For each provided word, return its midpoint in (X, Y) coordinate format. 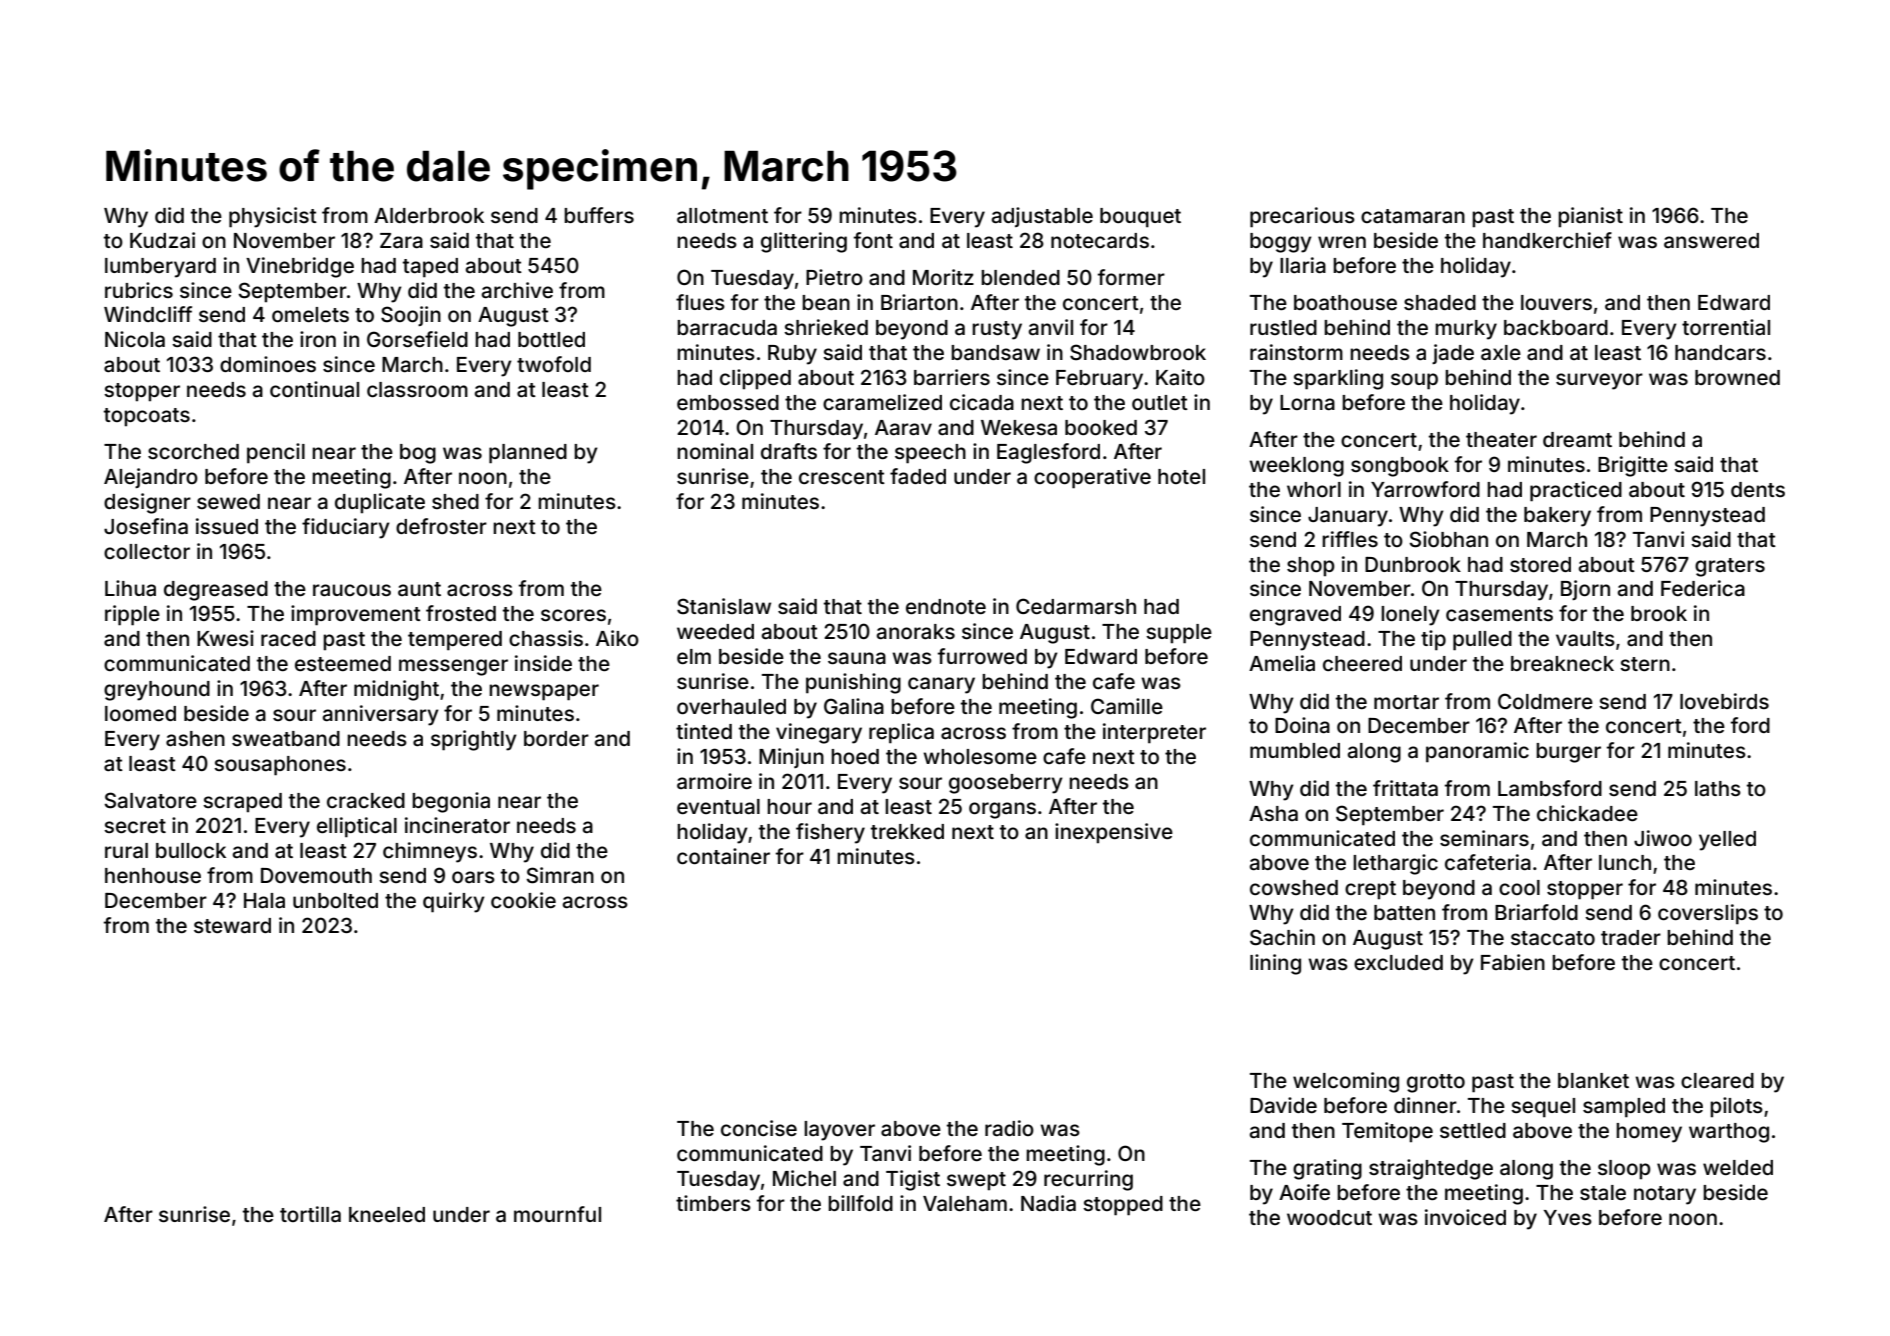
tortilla (310, 1214)
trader (1631, 937)
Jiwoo (1663, 838)
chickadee (1587, 813)
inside (543, 663)
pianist (1590, 217)
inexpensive (1114, 833)
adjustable (1042, 217)
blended (1020, 277)
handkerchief (1547, 240)
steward (232, 925)
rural (126, 850)
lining (1275, 964)
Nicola (135, 339)
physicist (273, 217)
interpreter (1154, 733)
